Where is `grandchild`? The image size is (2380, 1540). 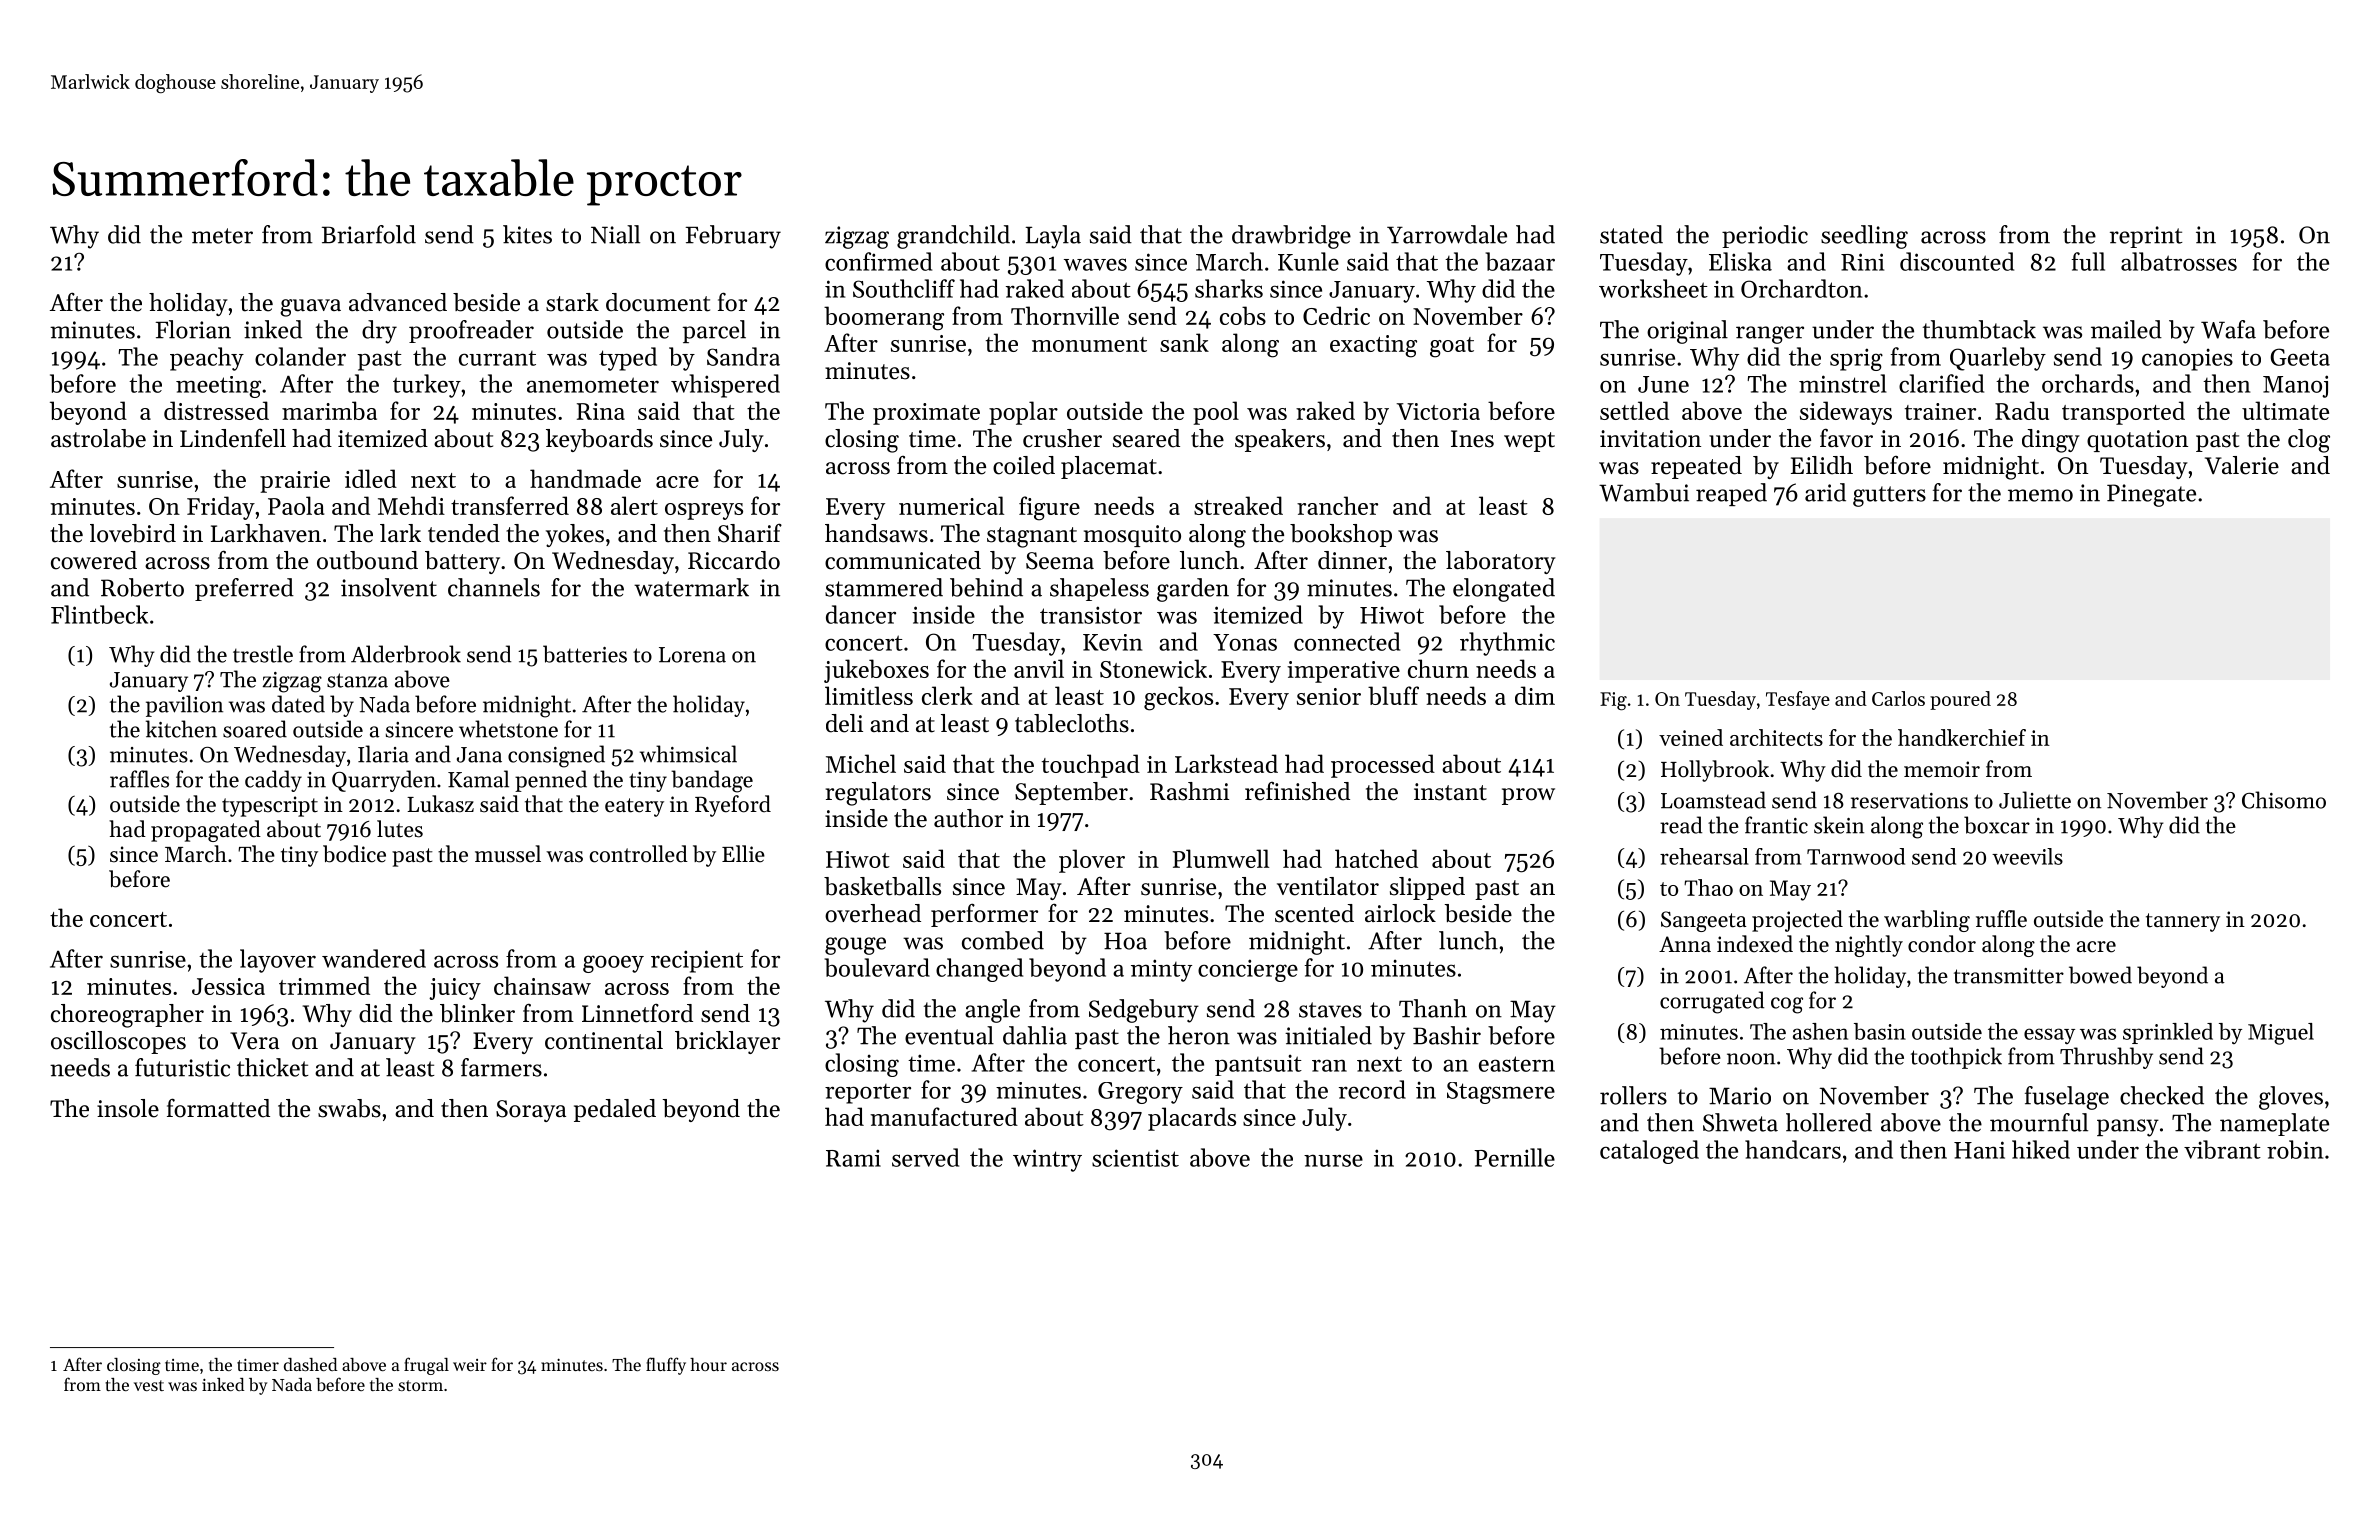
grandchild is located at coordinates (953, 237).
